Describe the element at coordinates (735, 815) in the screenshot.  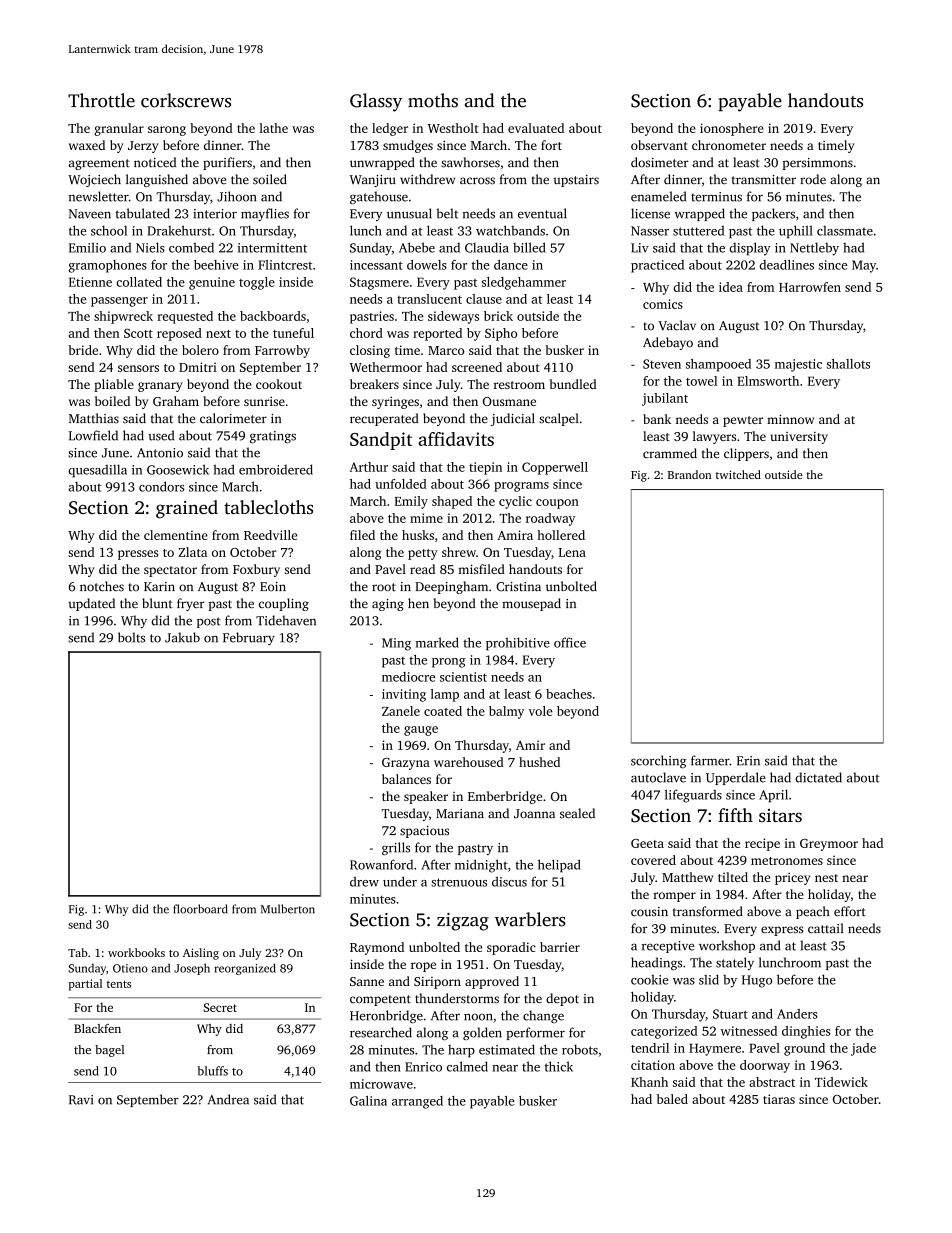
I see `fifth` at that location.
